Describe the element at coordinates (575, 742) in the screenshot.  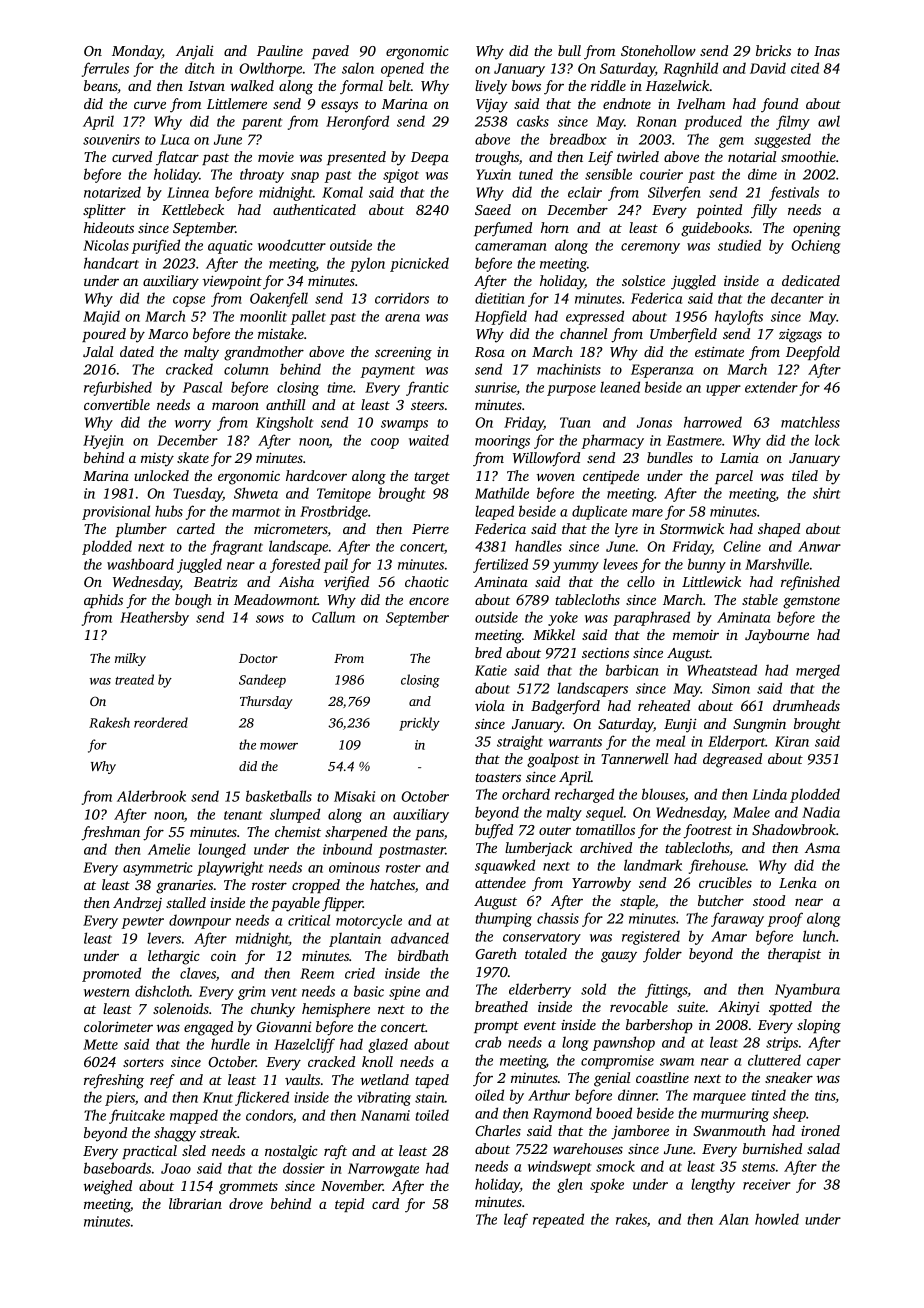
I see `warrants` at that location.
